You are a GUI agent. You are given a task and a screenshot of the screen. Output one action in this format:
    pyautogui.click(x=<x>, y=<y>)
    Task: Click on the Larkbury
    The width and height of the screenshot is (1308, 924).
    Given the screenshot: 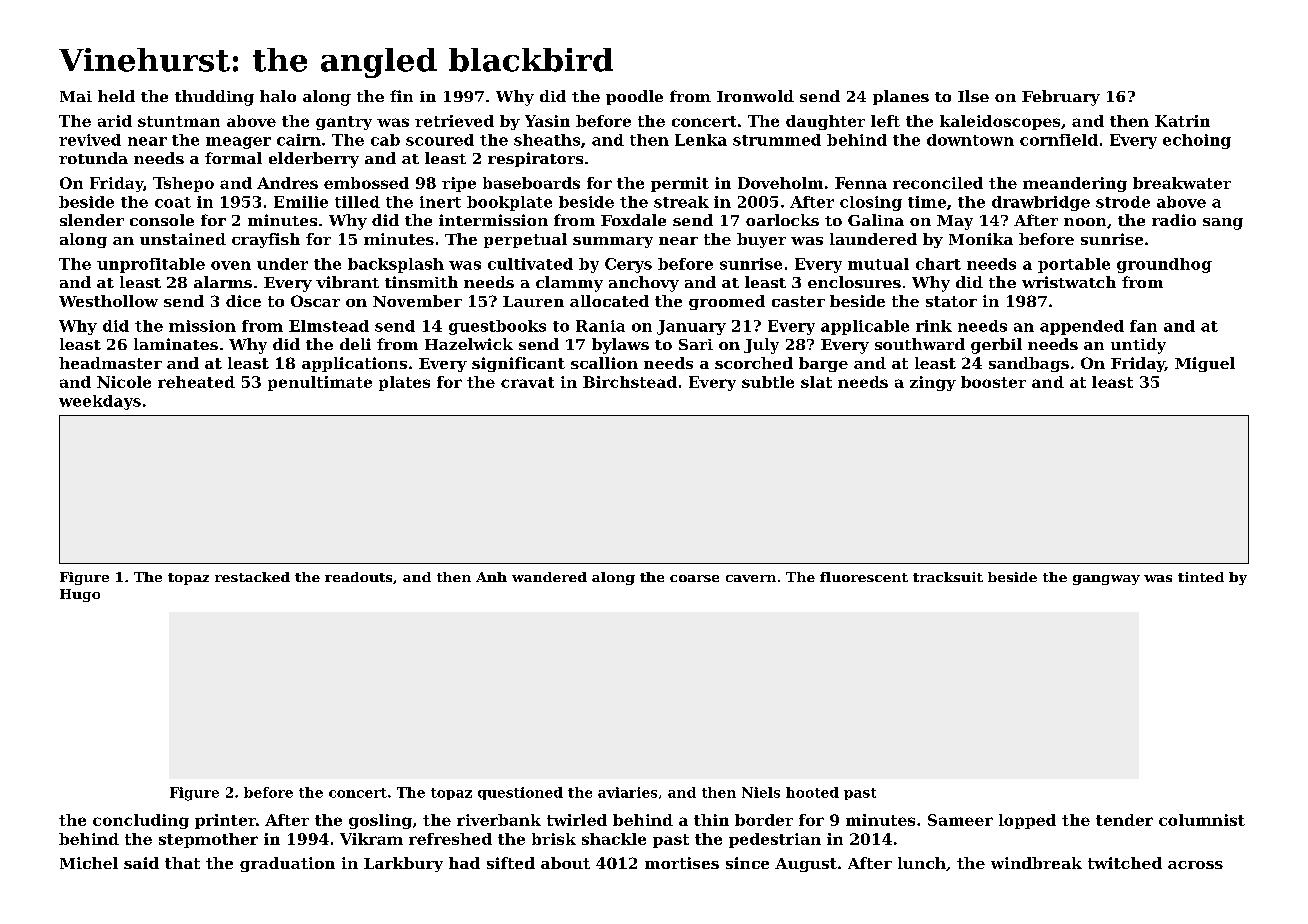 What is the action you would take?
    pyautogui.click(x=403, y=864)
